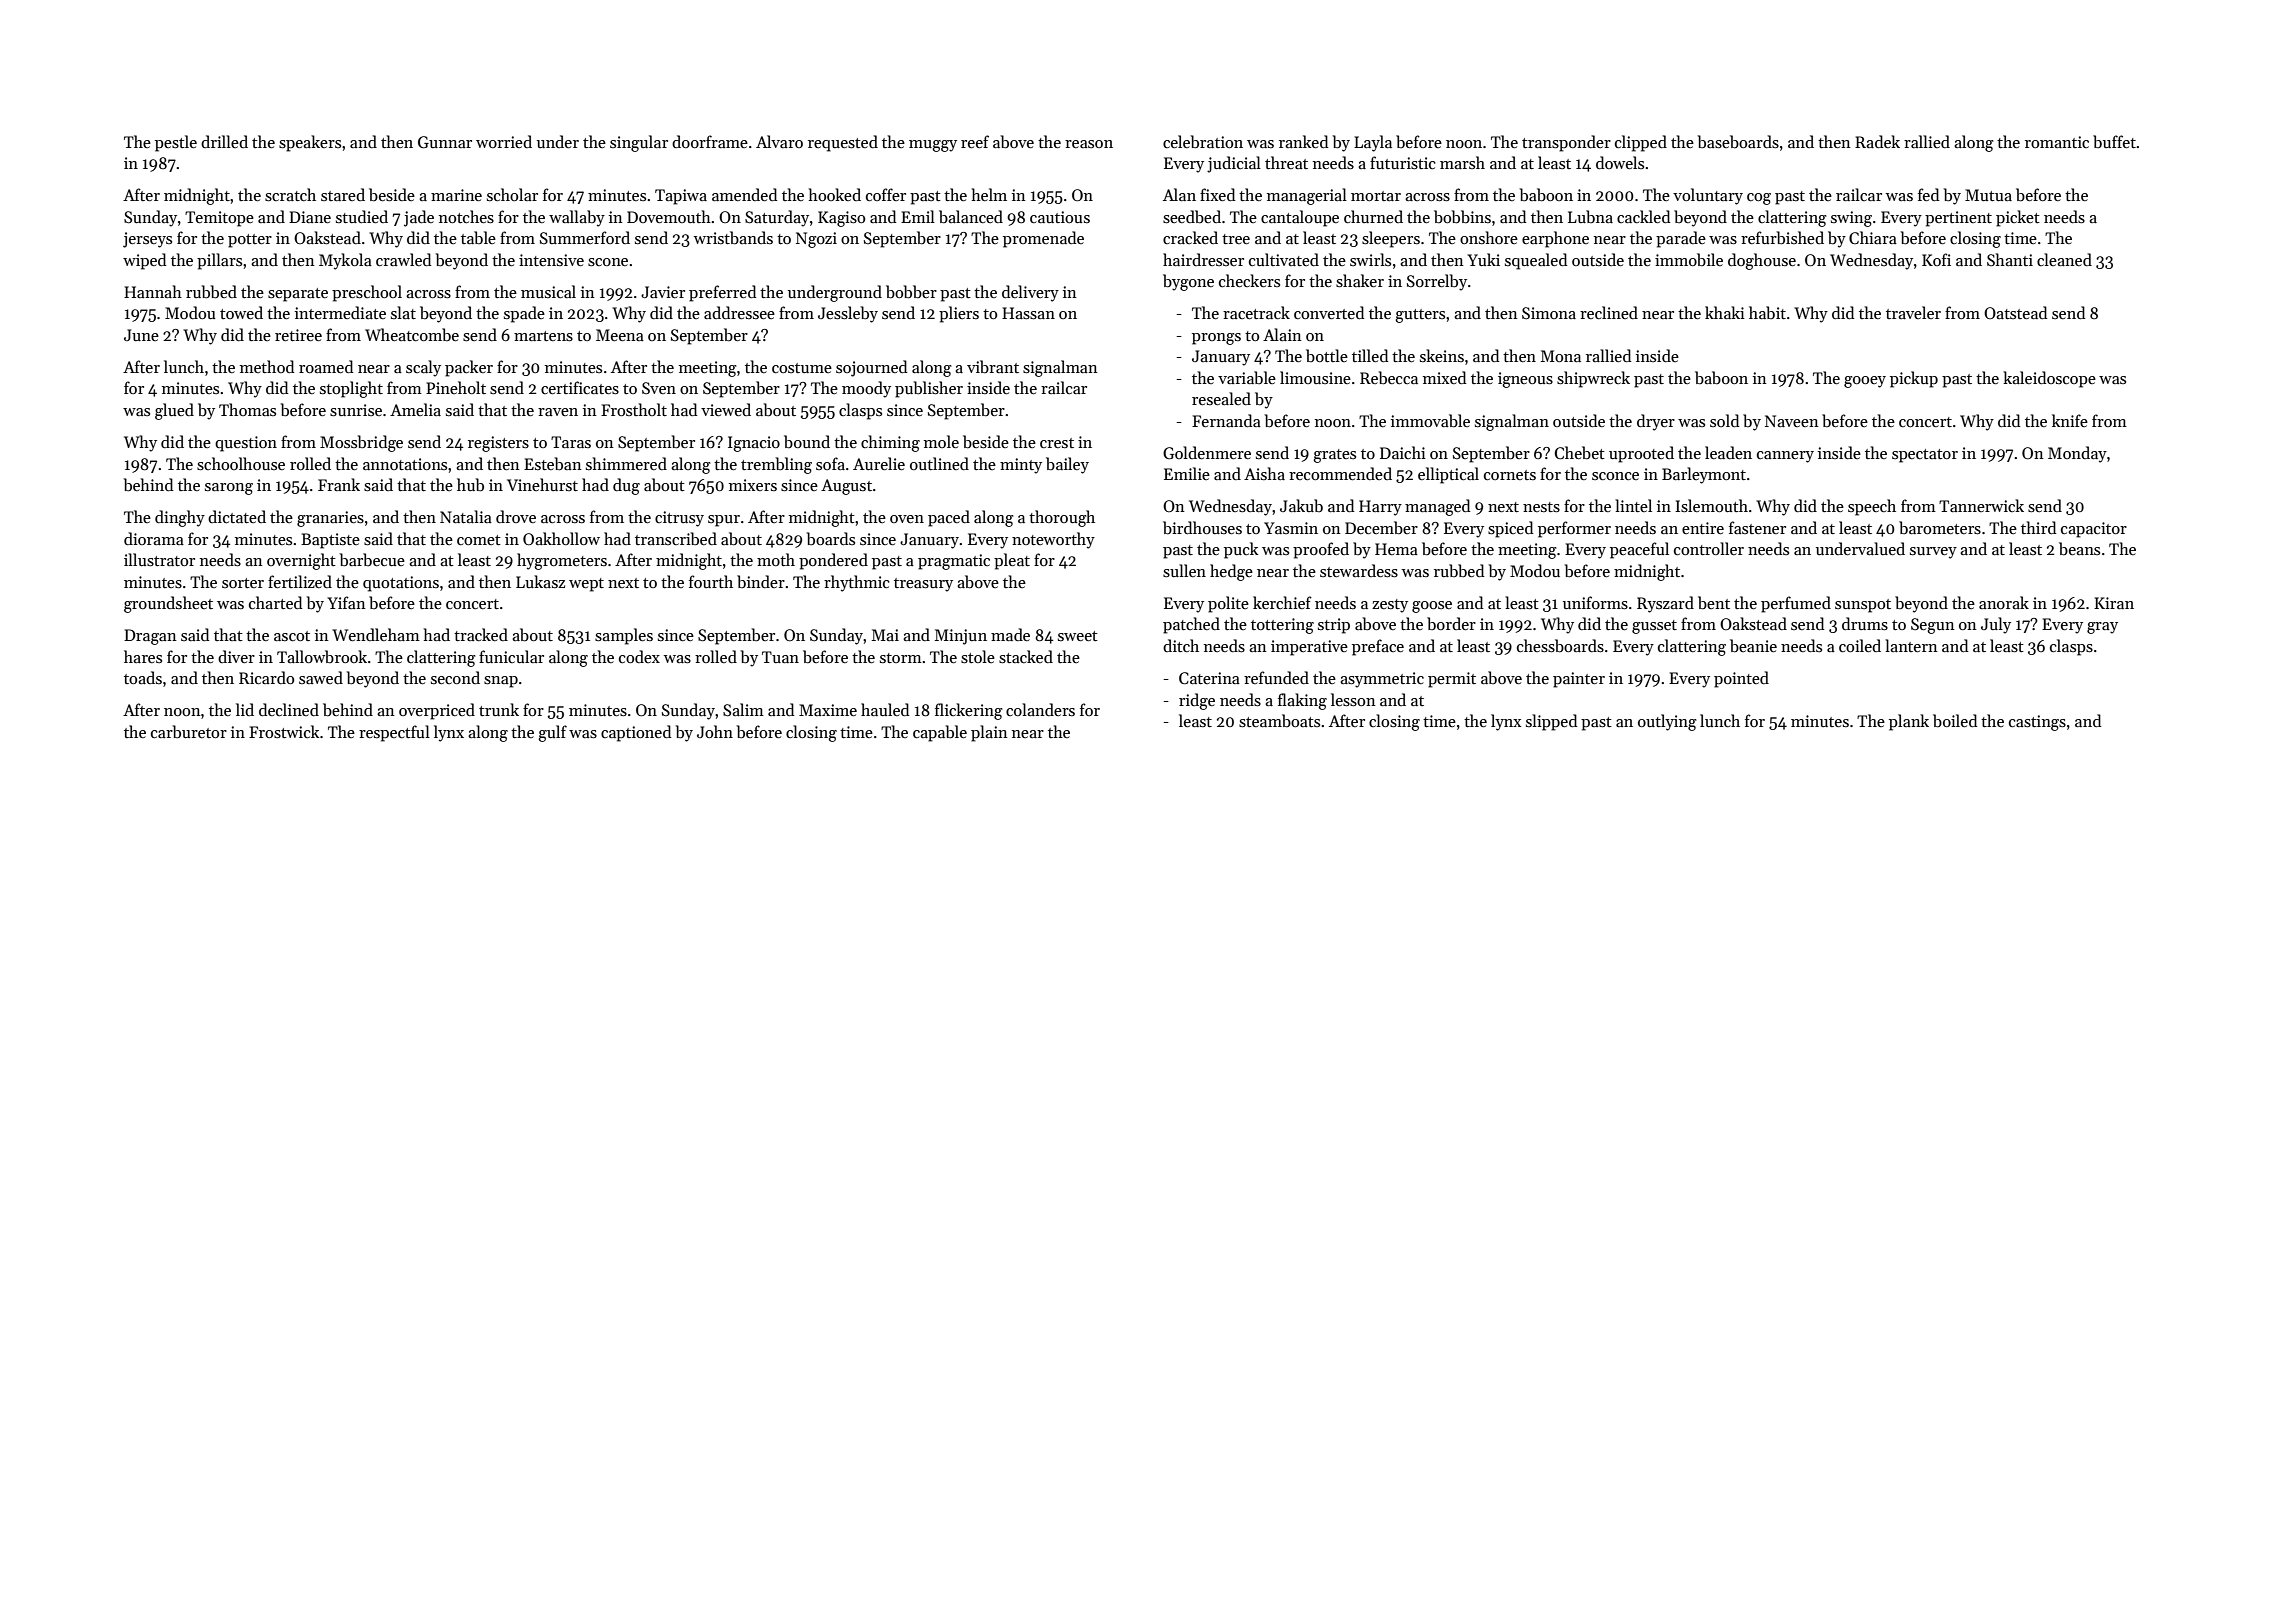 The width and height of the document is (2277, 1610). Describe the element at coordinates (1304, 141) in the document. I see `ranked` at that location.
